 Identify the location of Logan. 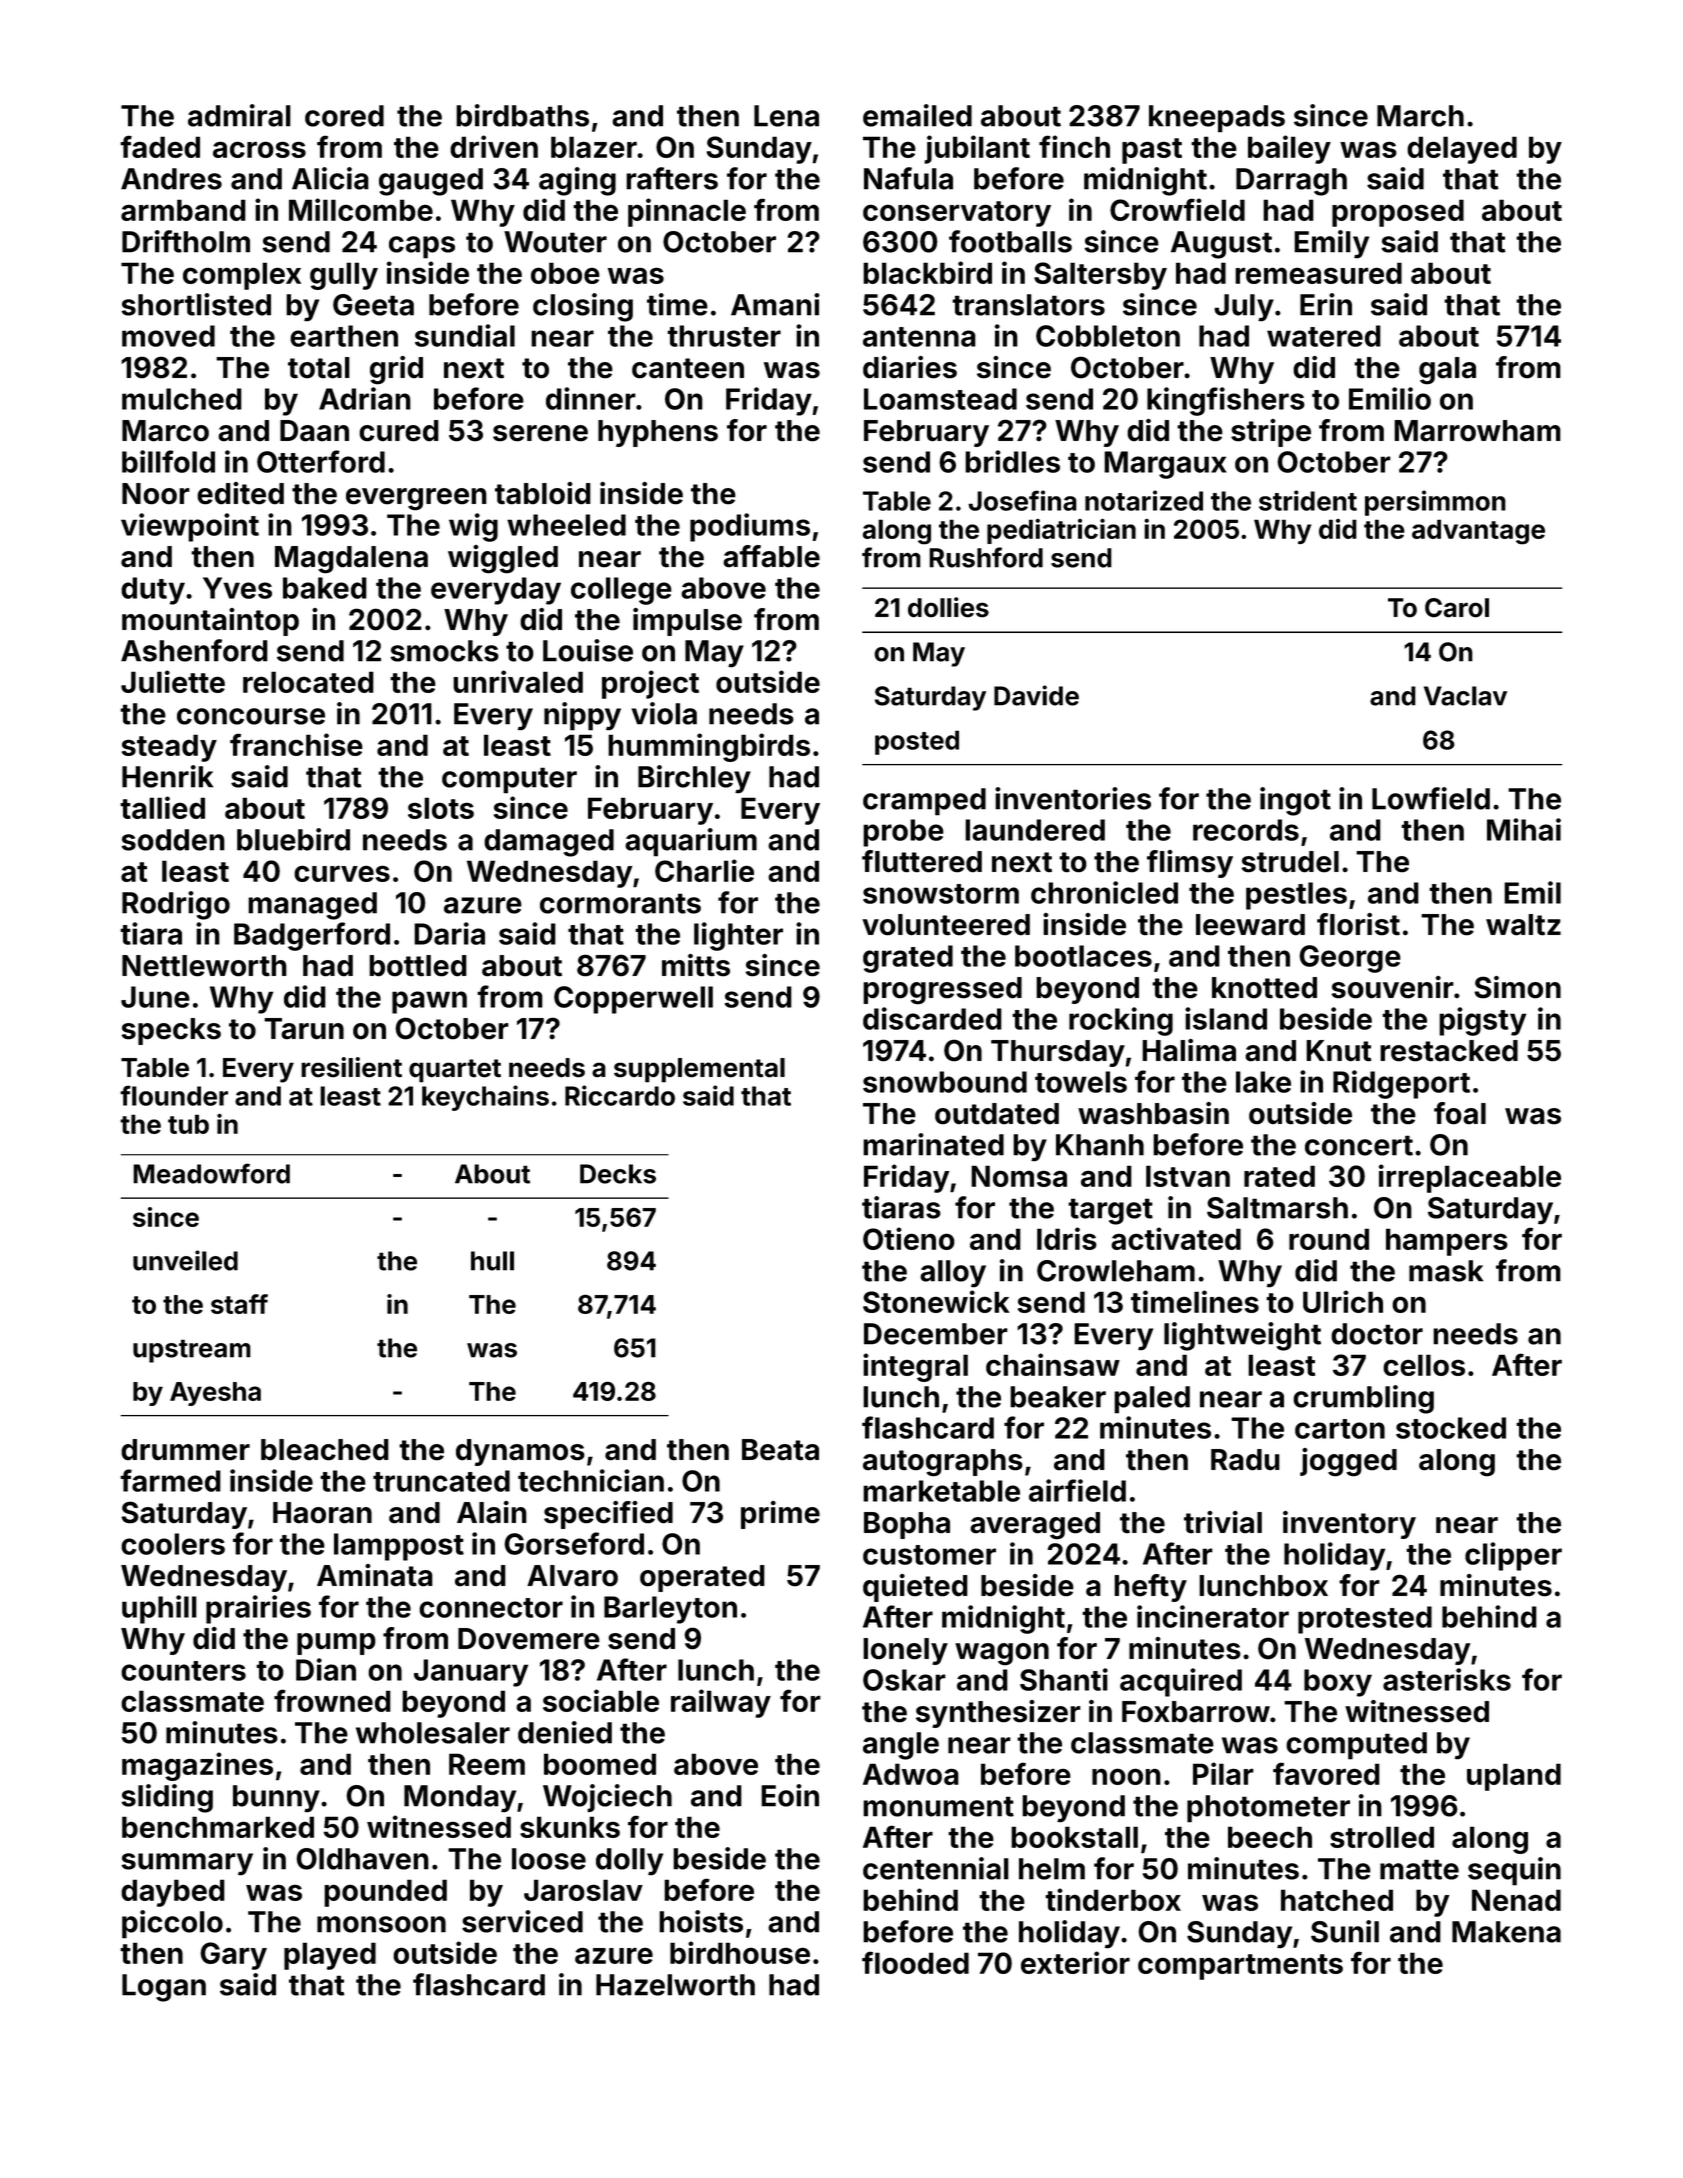
(164, 1988).
